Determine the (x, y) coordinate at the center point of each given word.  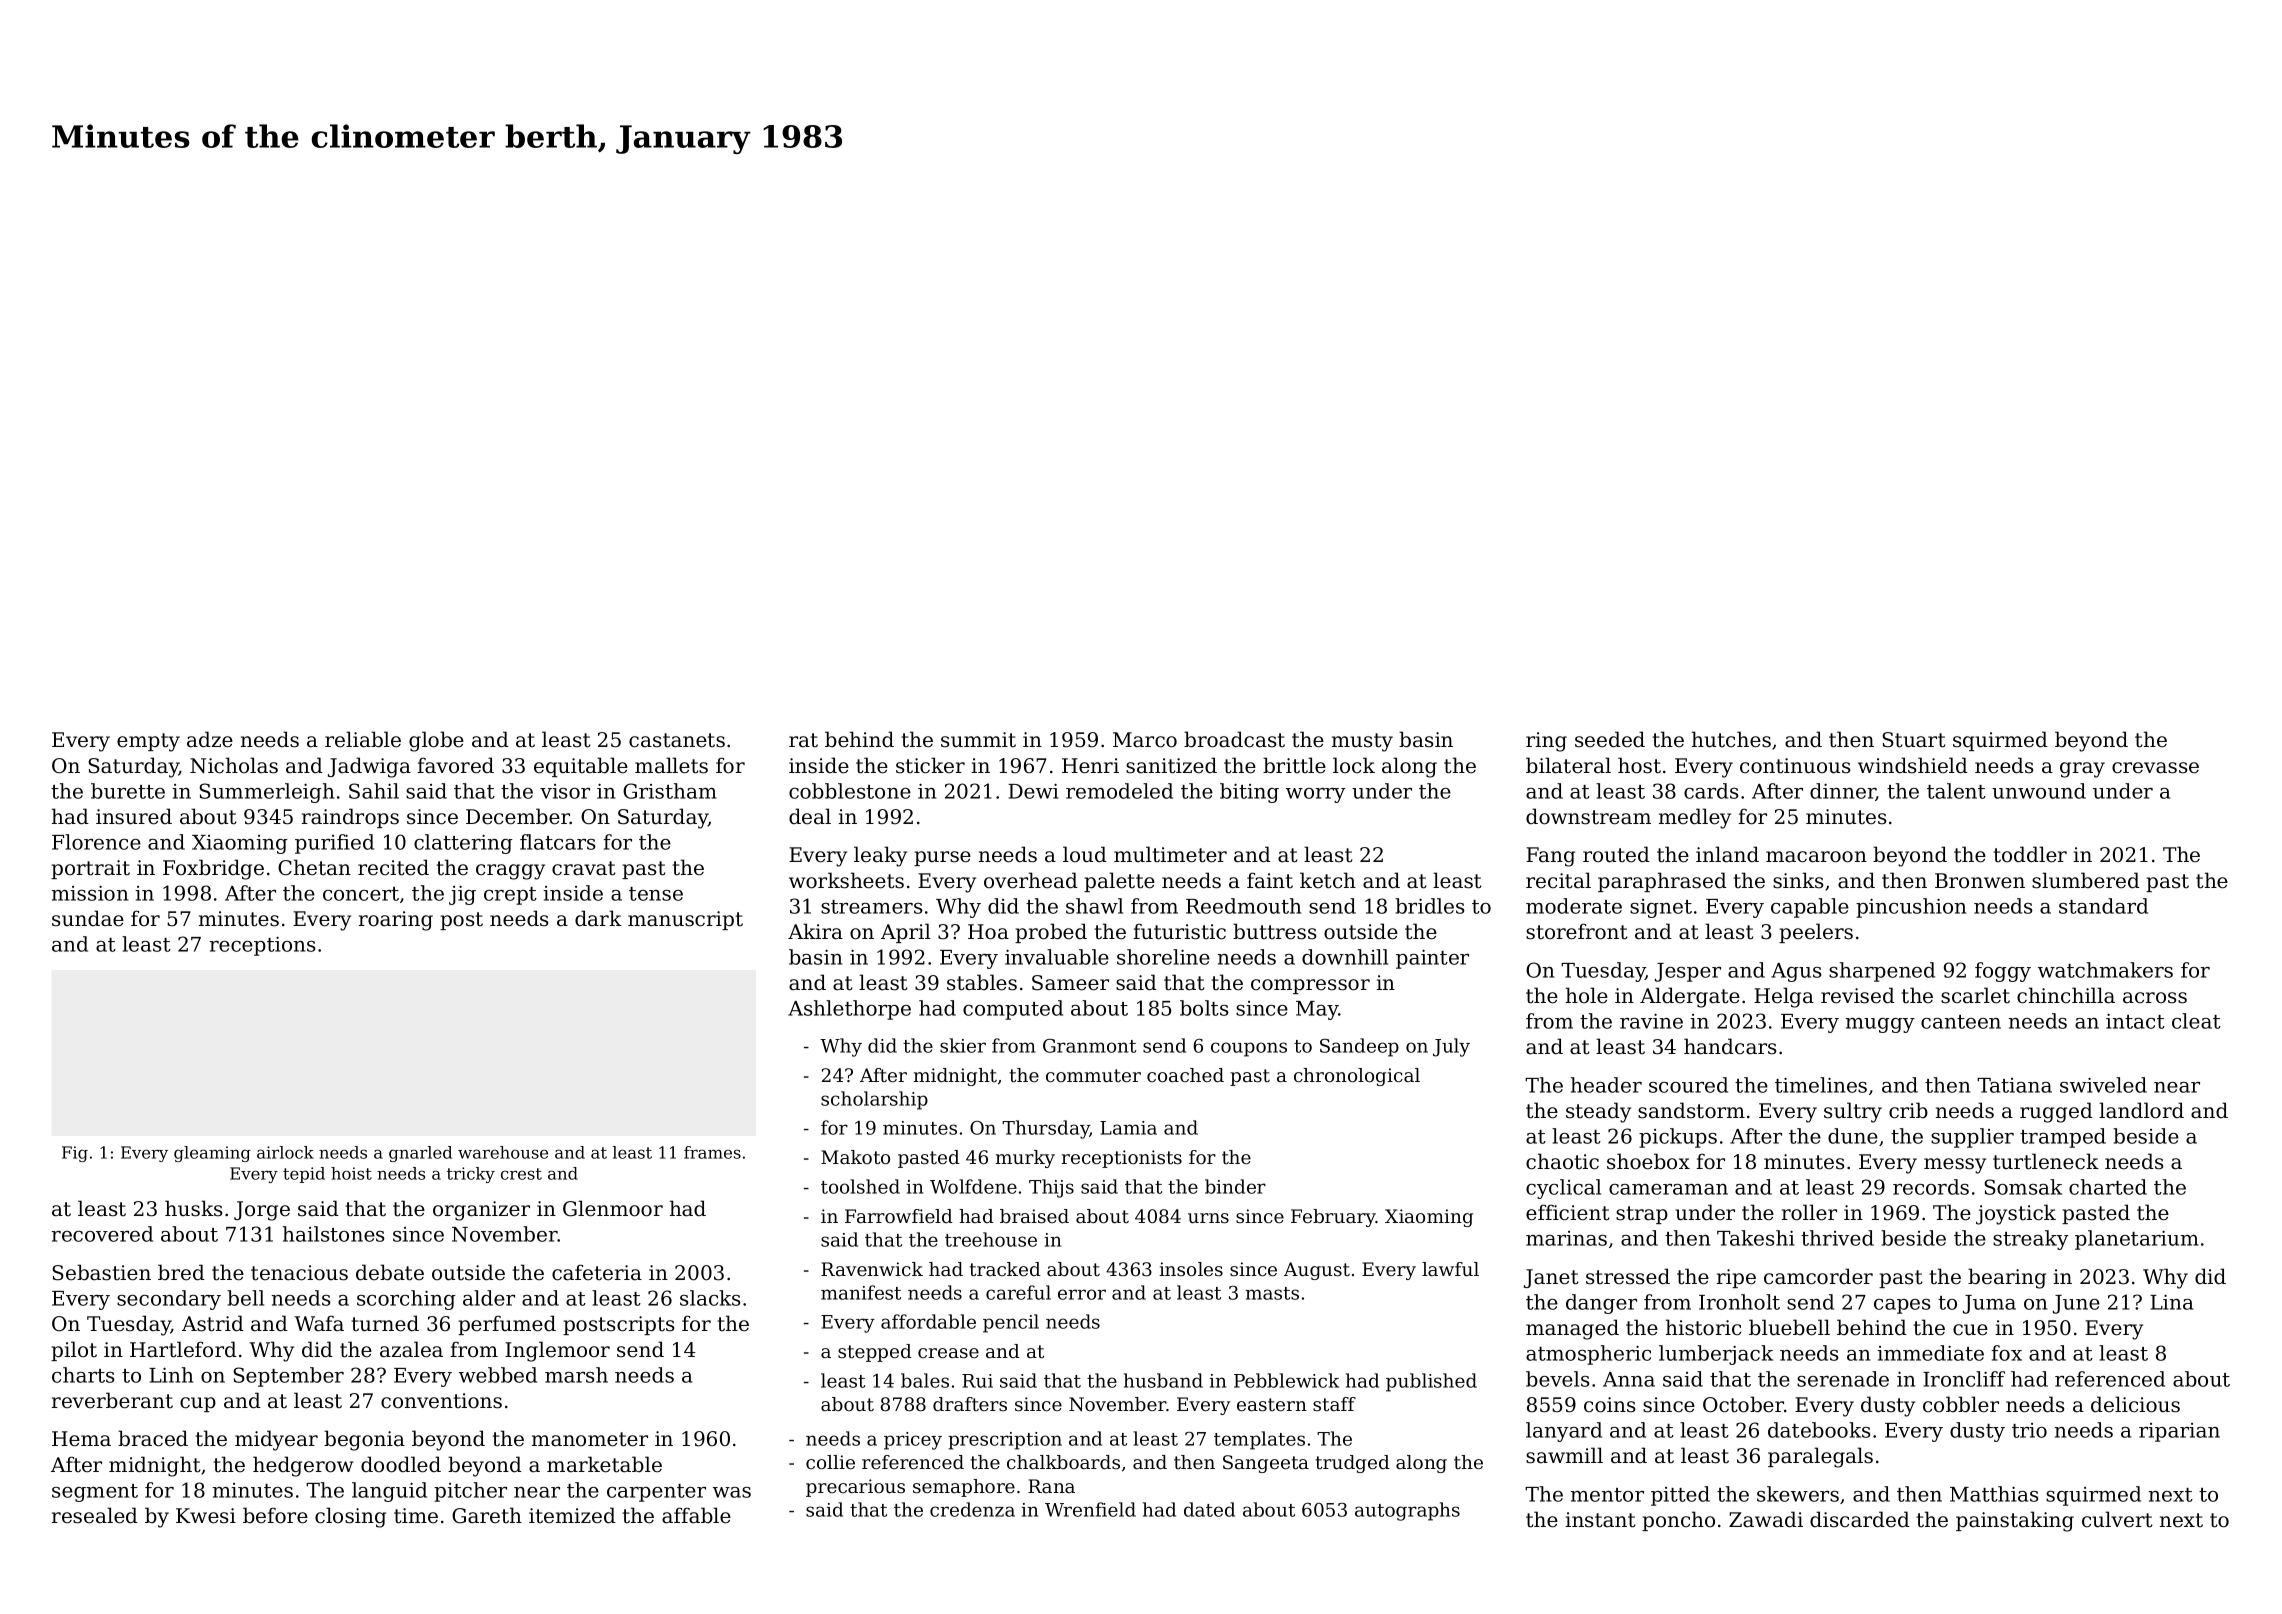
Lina (2171, 1302)
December (518, 816)
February (1333, 1218)
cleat (2196, 1021)
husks (194, 1208)
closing (350, 1517)
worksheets (846, 880)
